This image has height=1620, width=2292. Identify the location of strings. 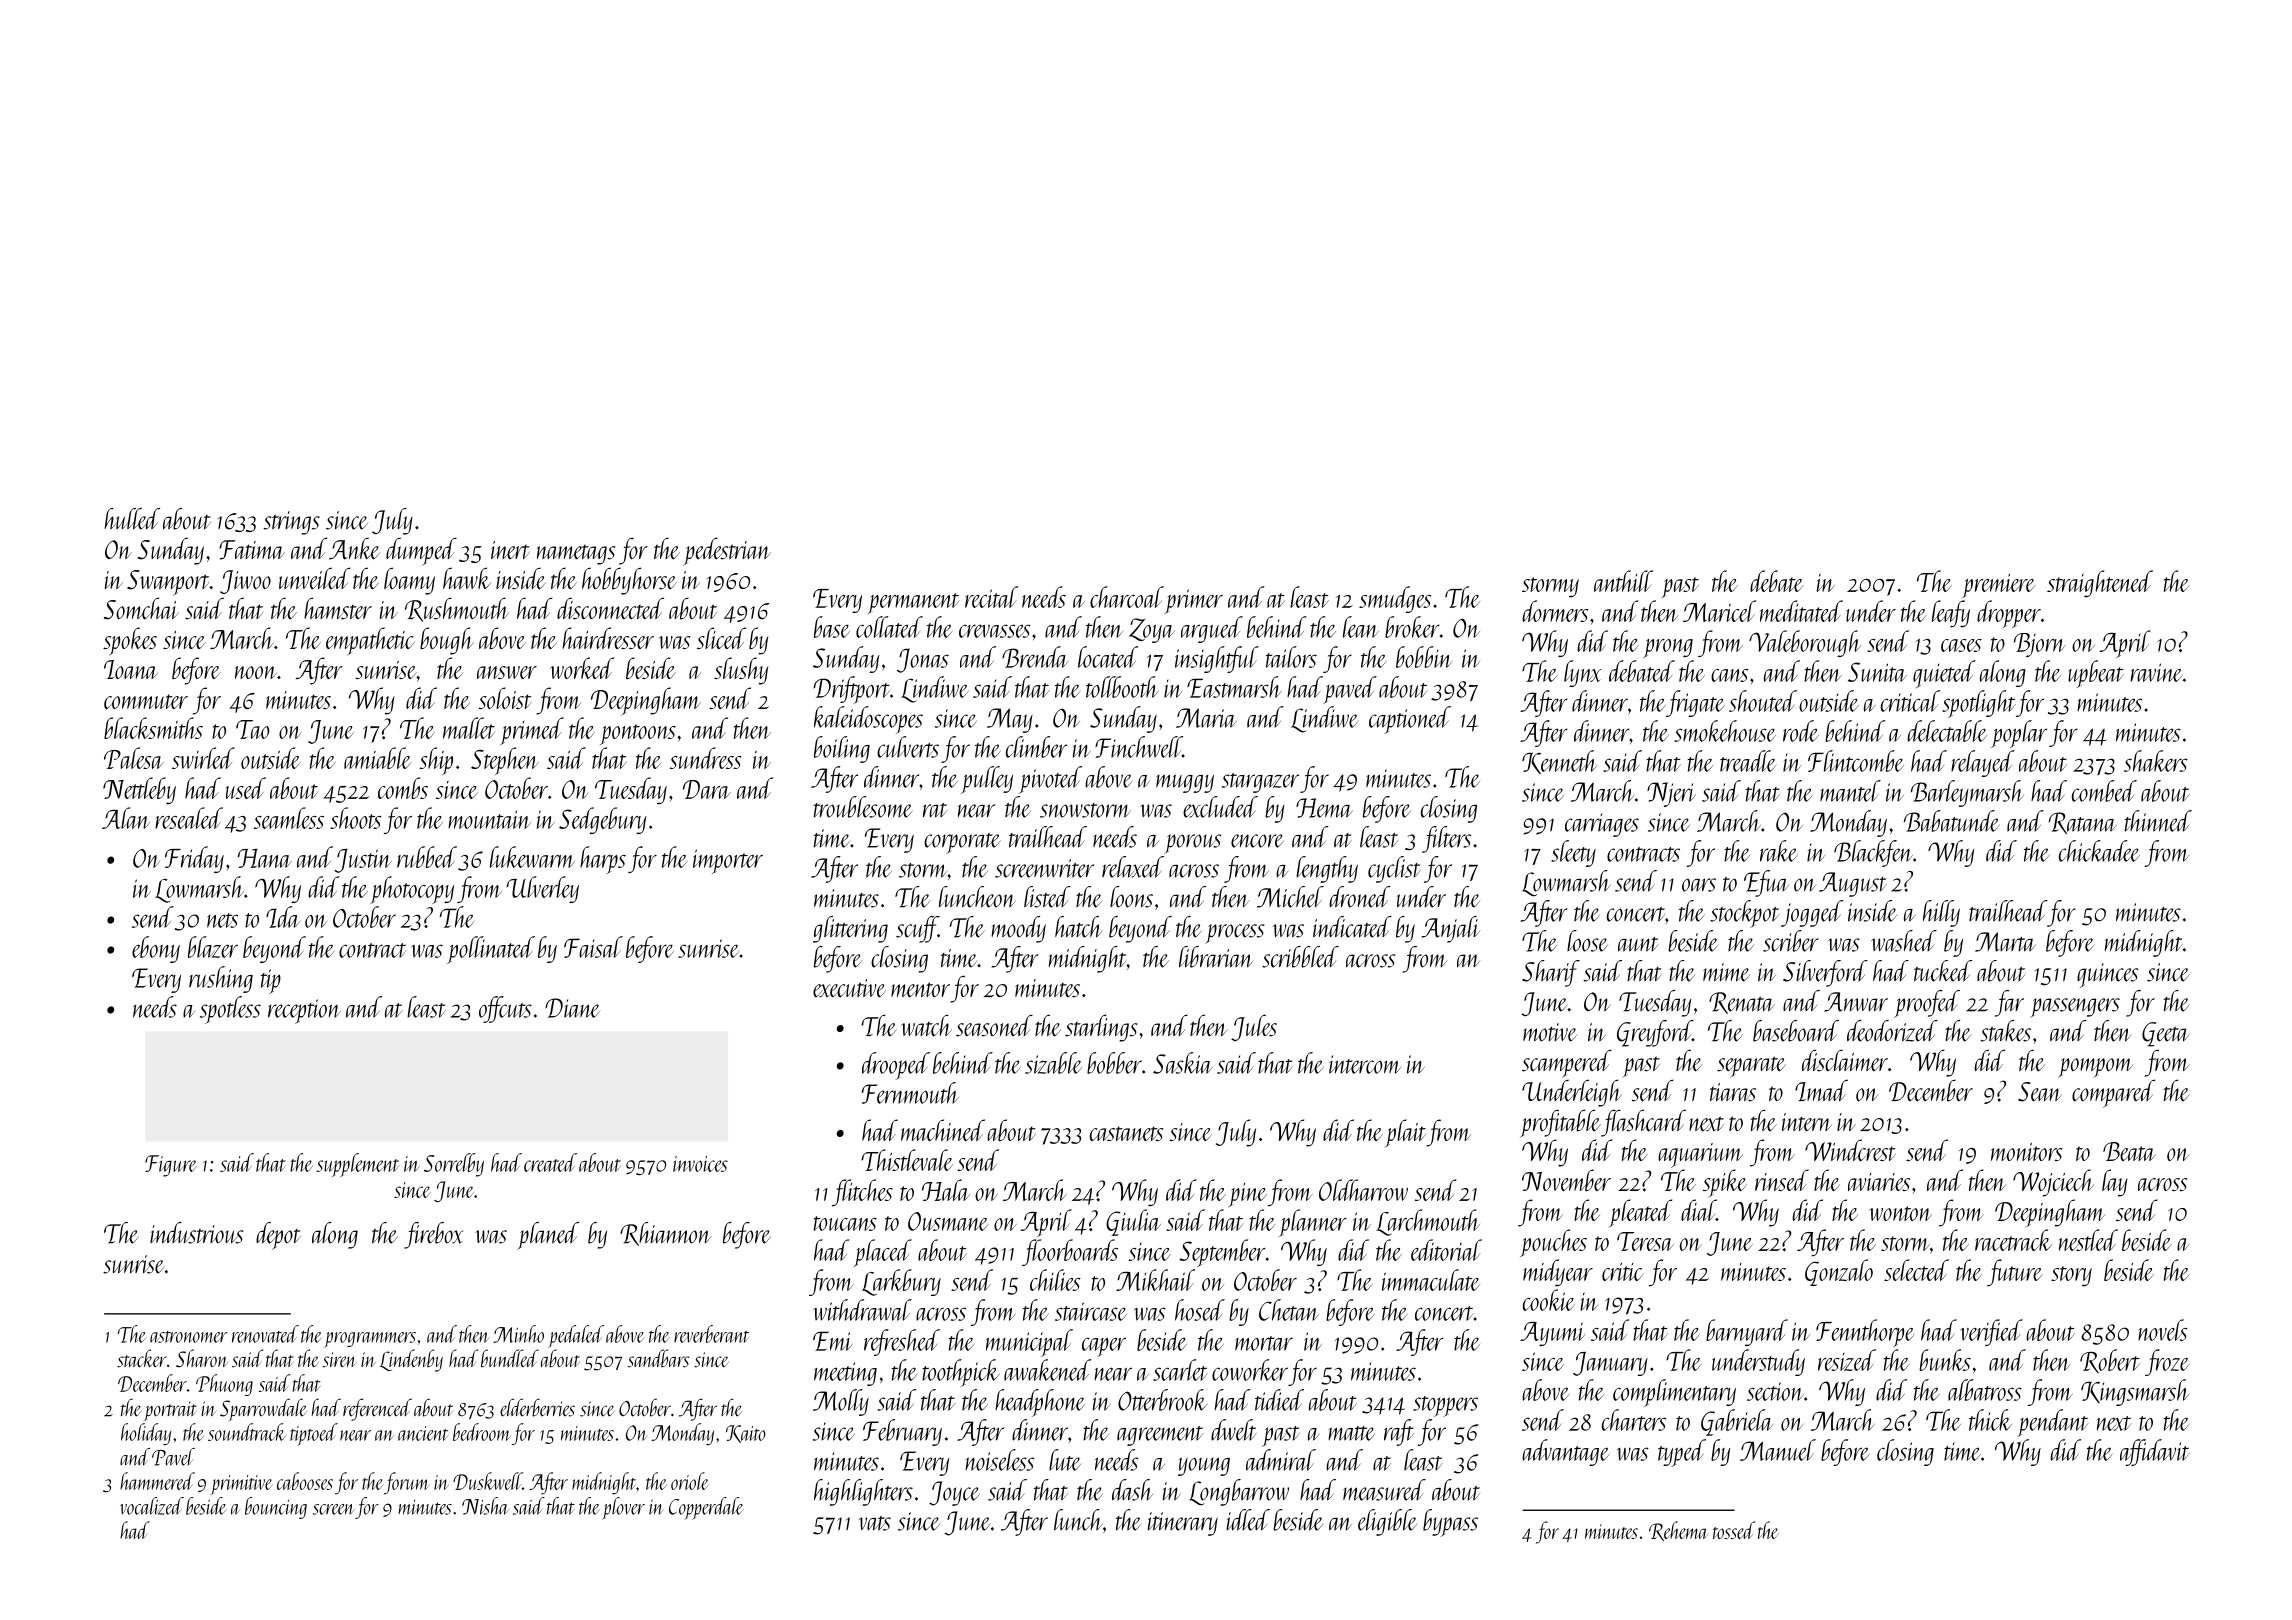
(291, 523).
